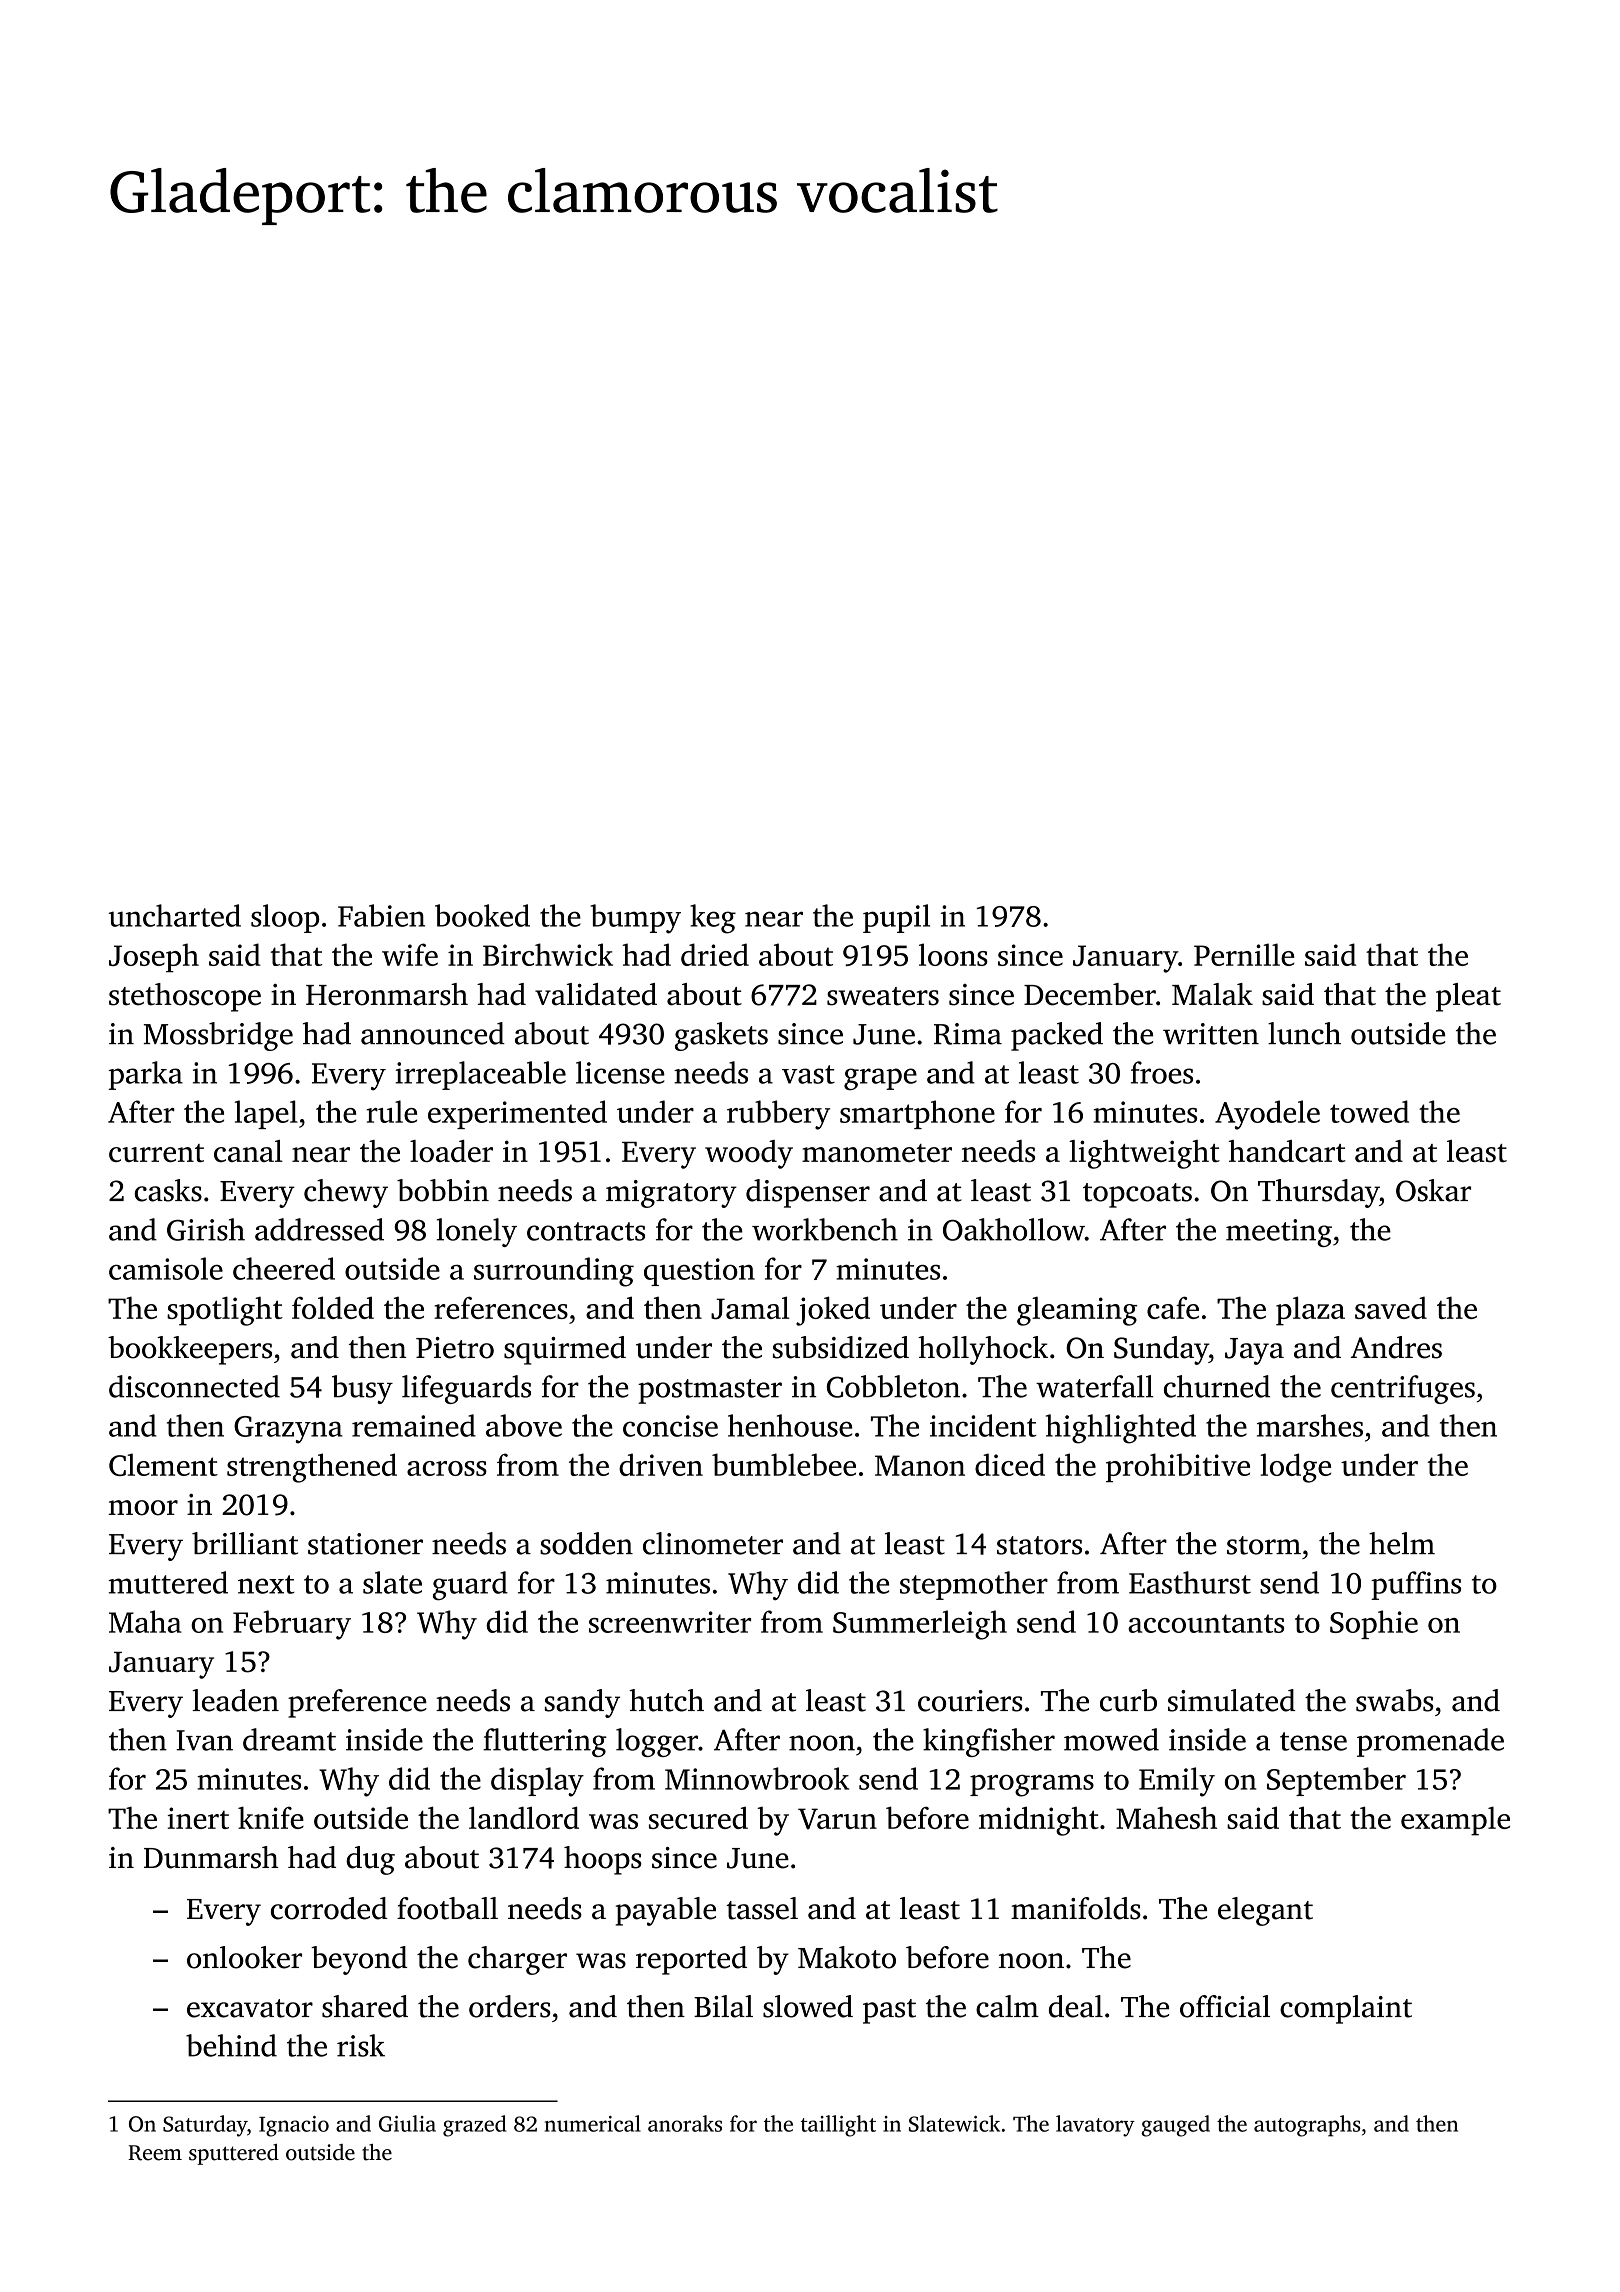 Image resolution: width=1620 pixels, height=2292 pixels. Describe the element at coordinates (155, 2153) in the page. I see `Reem` at that location.
